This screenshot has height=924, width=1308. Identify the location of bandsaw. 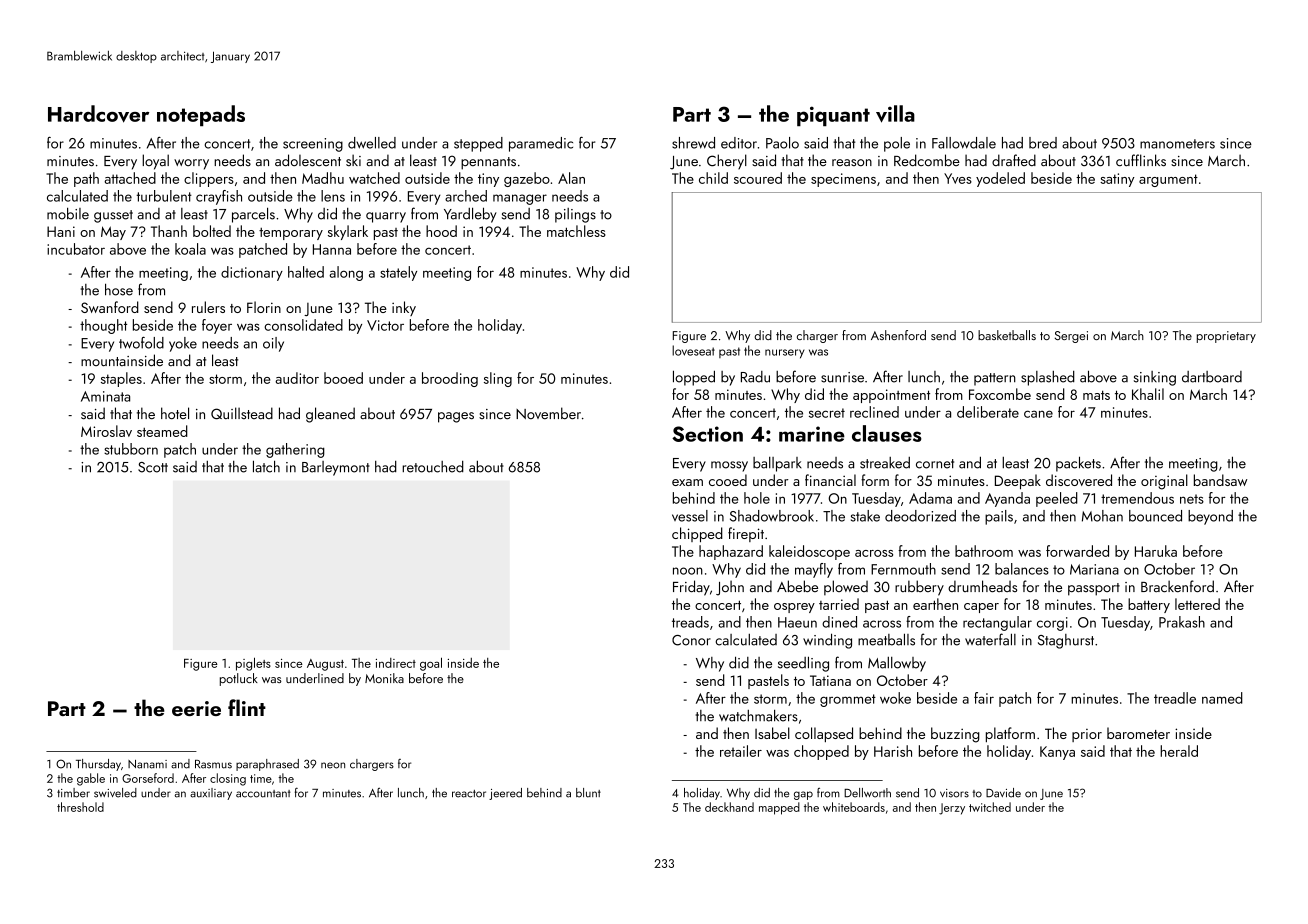
(1220, 480).
